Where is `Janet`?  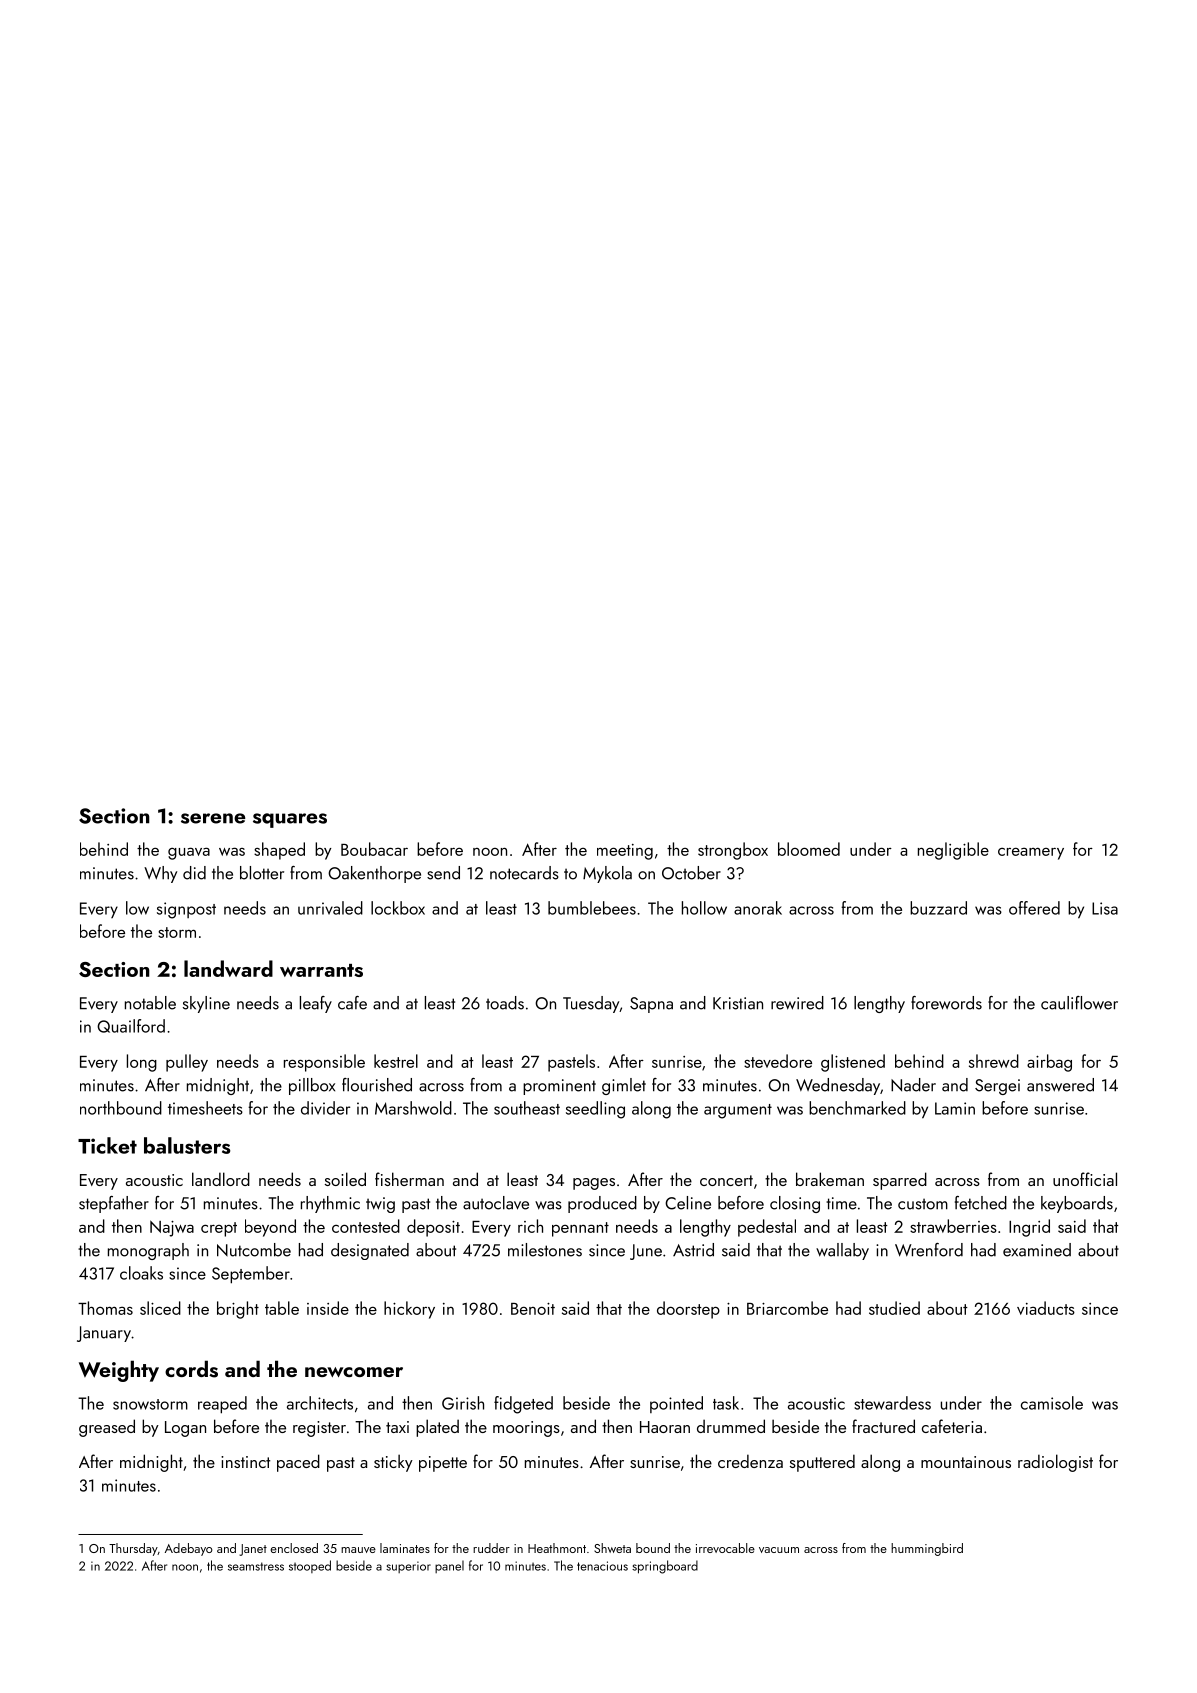
Janet is located at coordinates (253, 1550).
